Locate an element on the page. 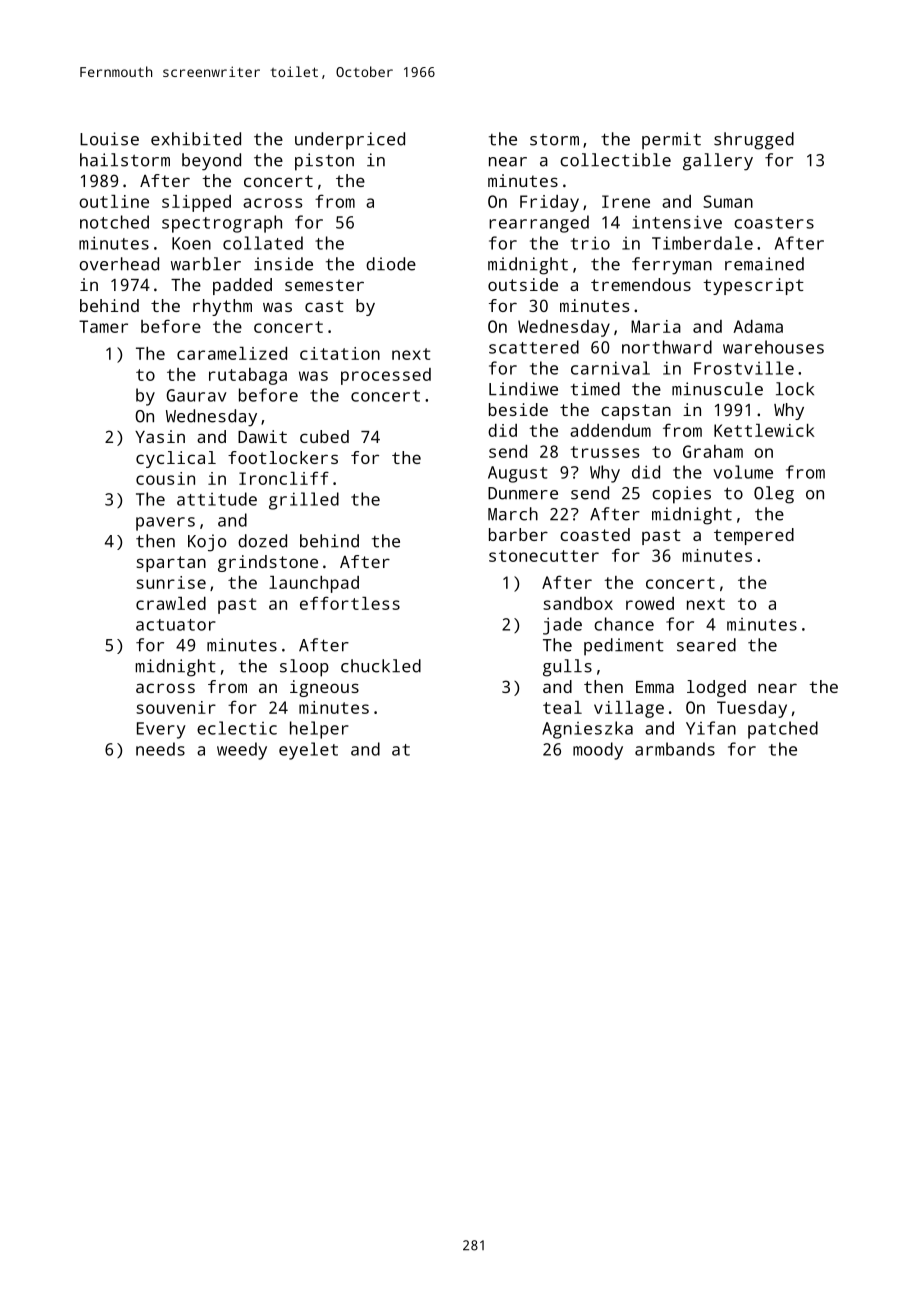 The height and width of the page is (1311, 924). actuator is located at coordinates (176, 625).
